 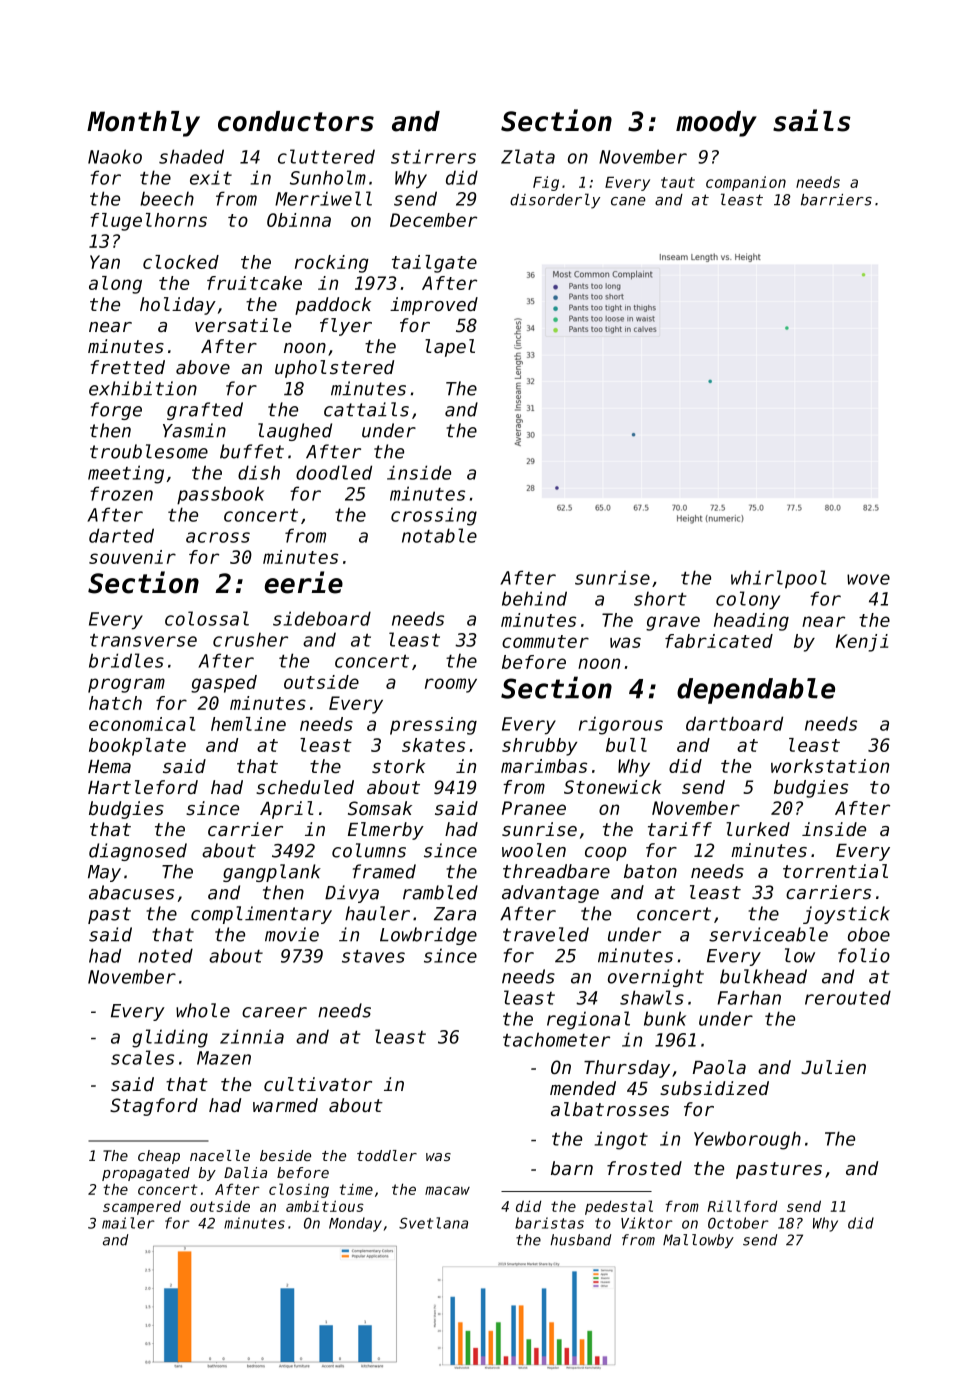 I want to click on sails, so click(x=812, y=120).
